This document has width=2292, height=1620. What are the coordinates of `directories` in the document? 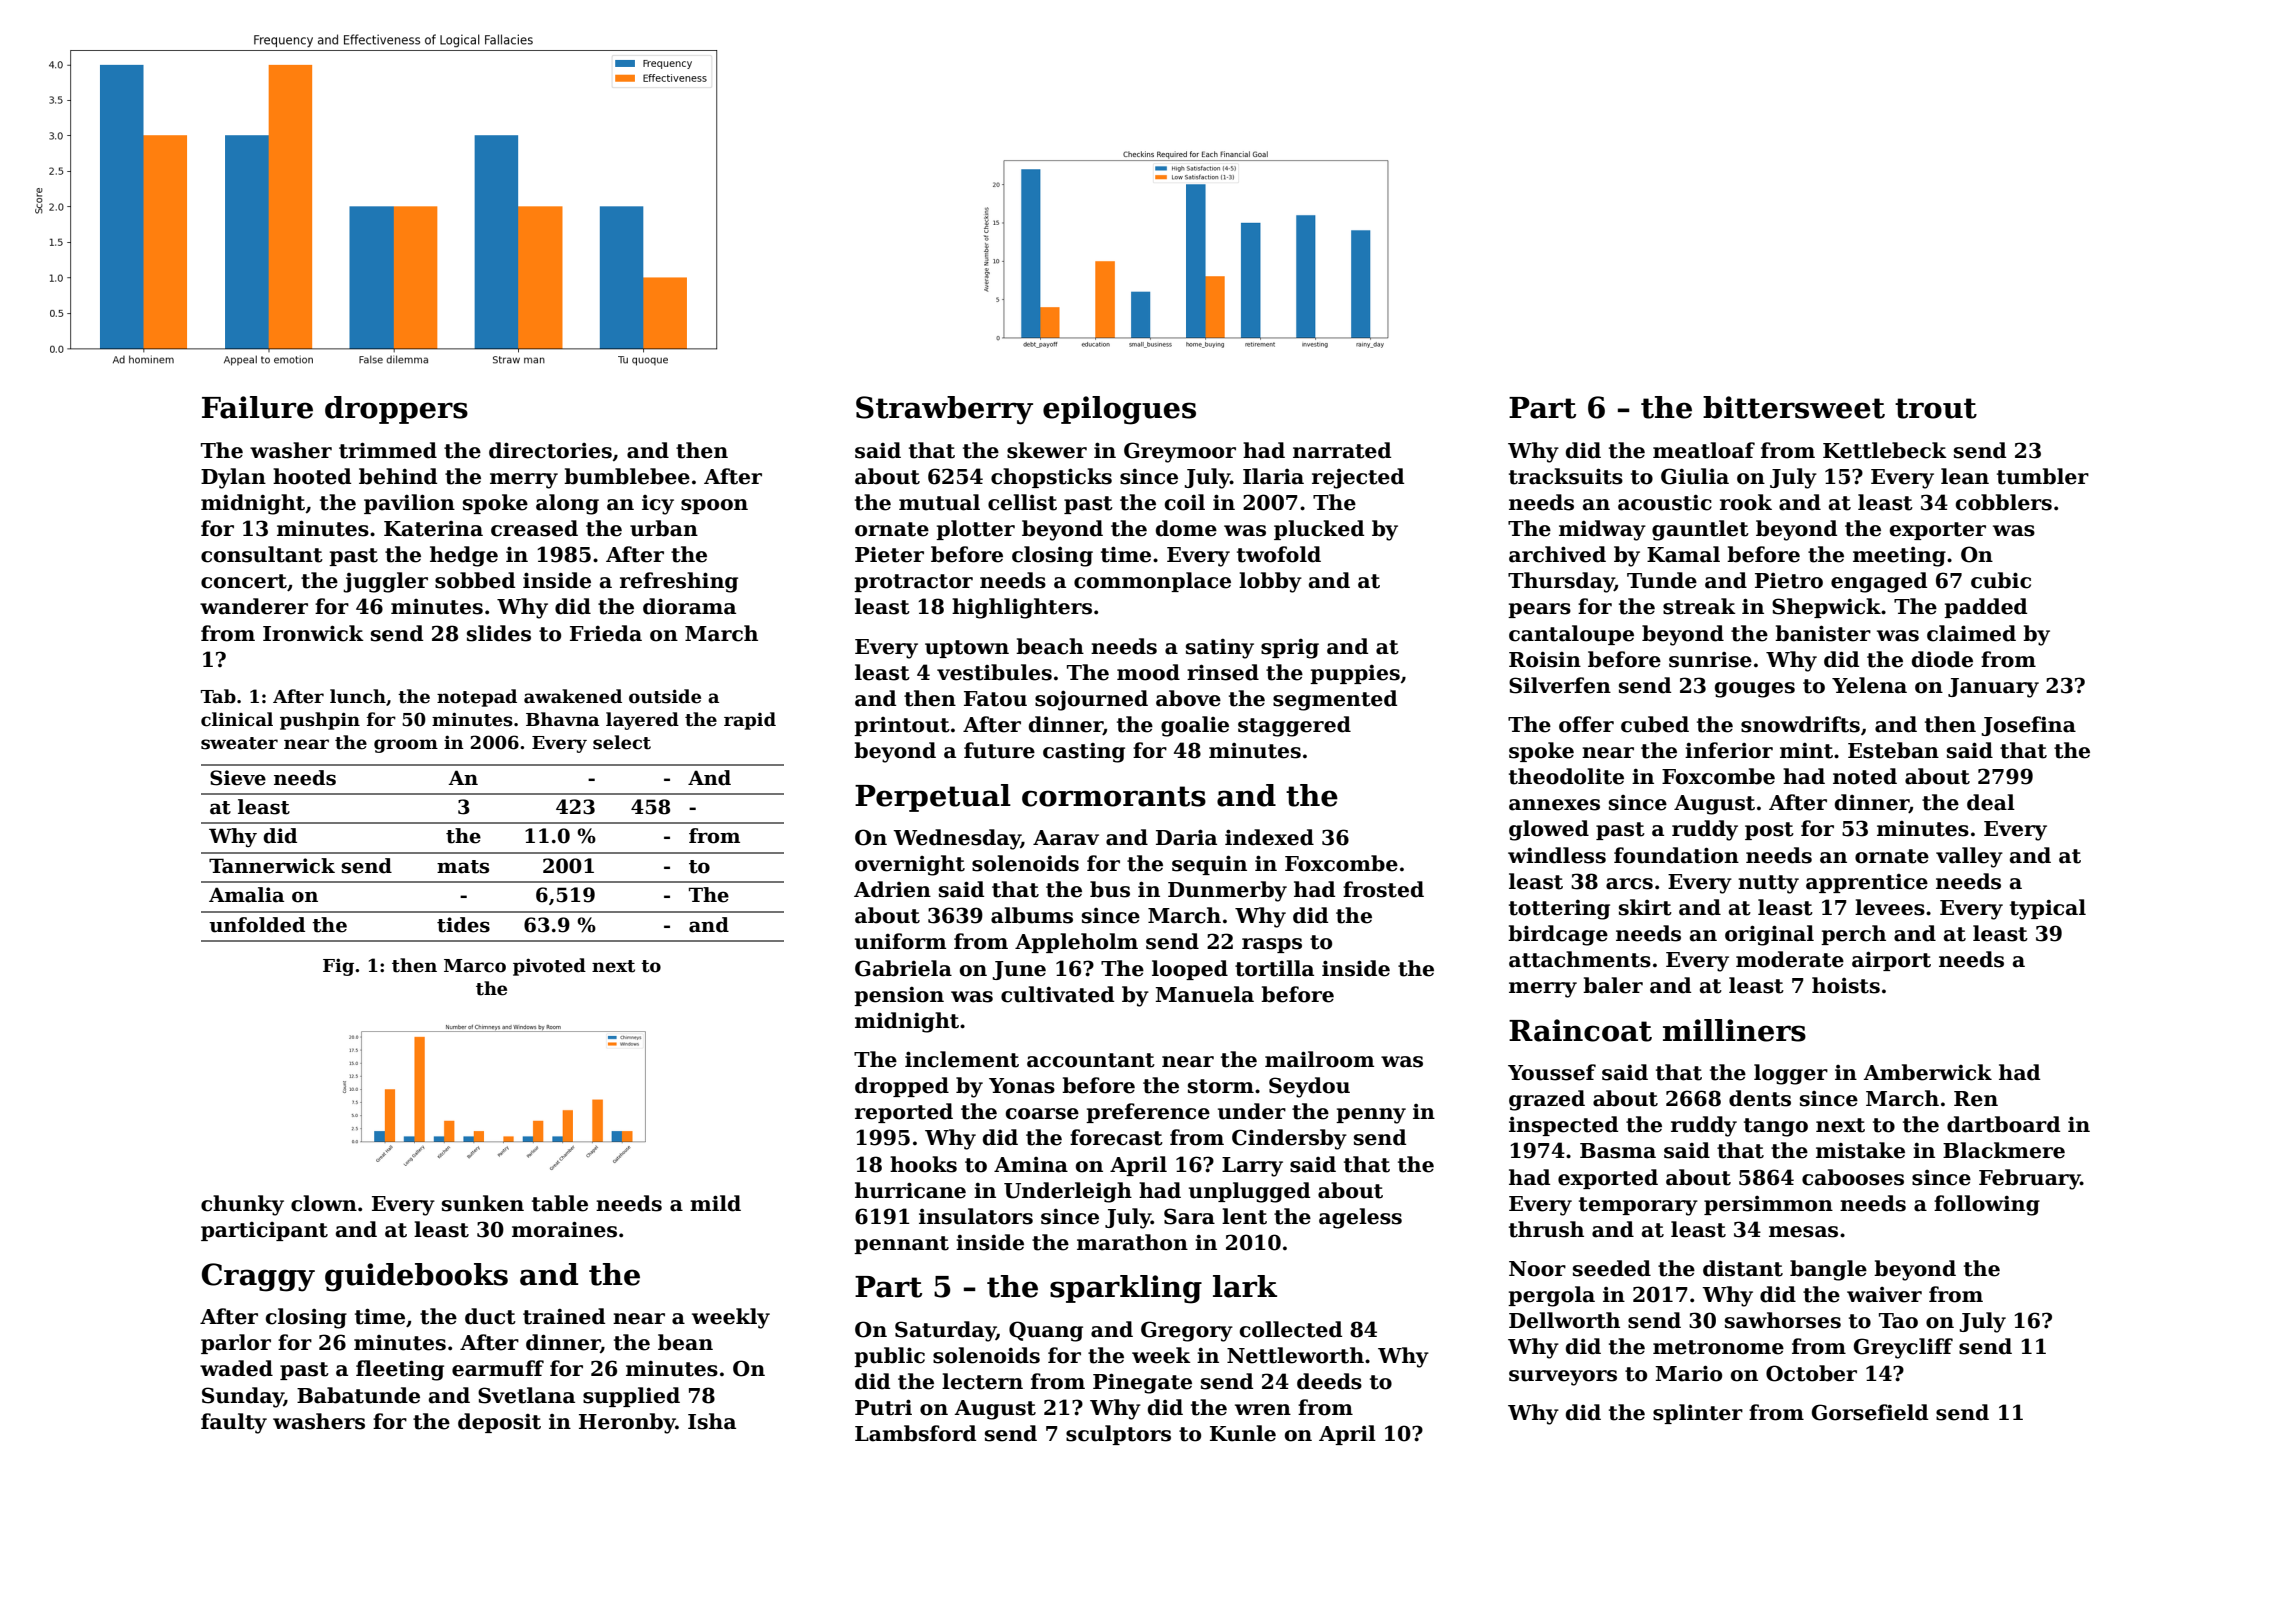 It's located at (550, 450).
